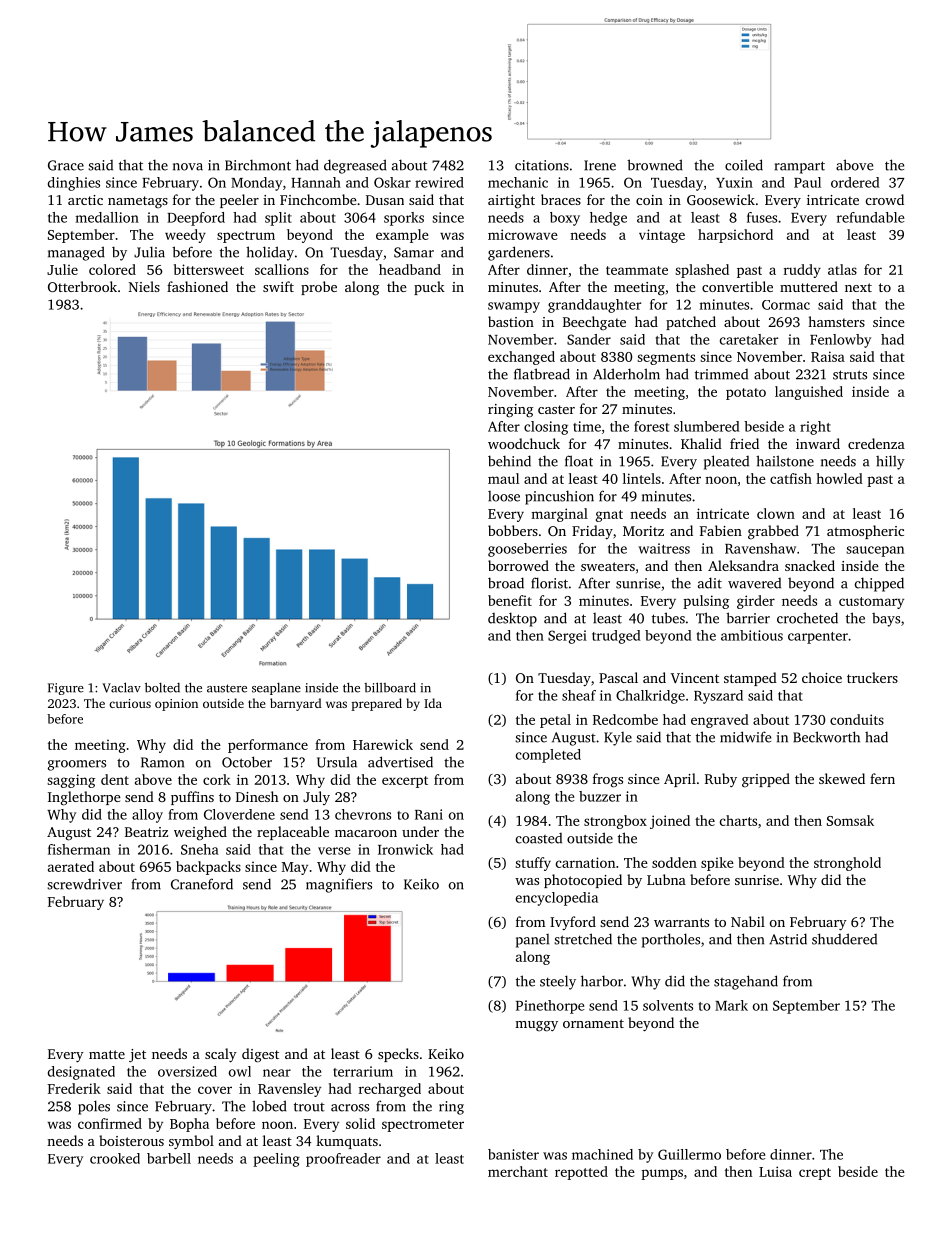 The width and height of the image is (952, 1233). I want to click on citations, so click(542, 165).
